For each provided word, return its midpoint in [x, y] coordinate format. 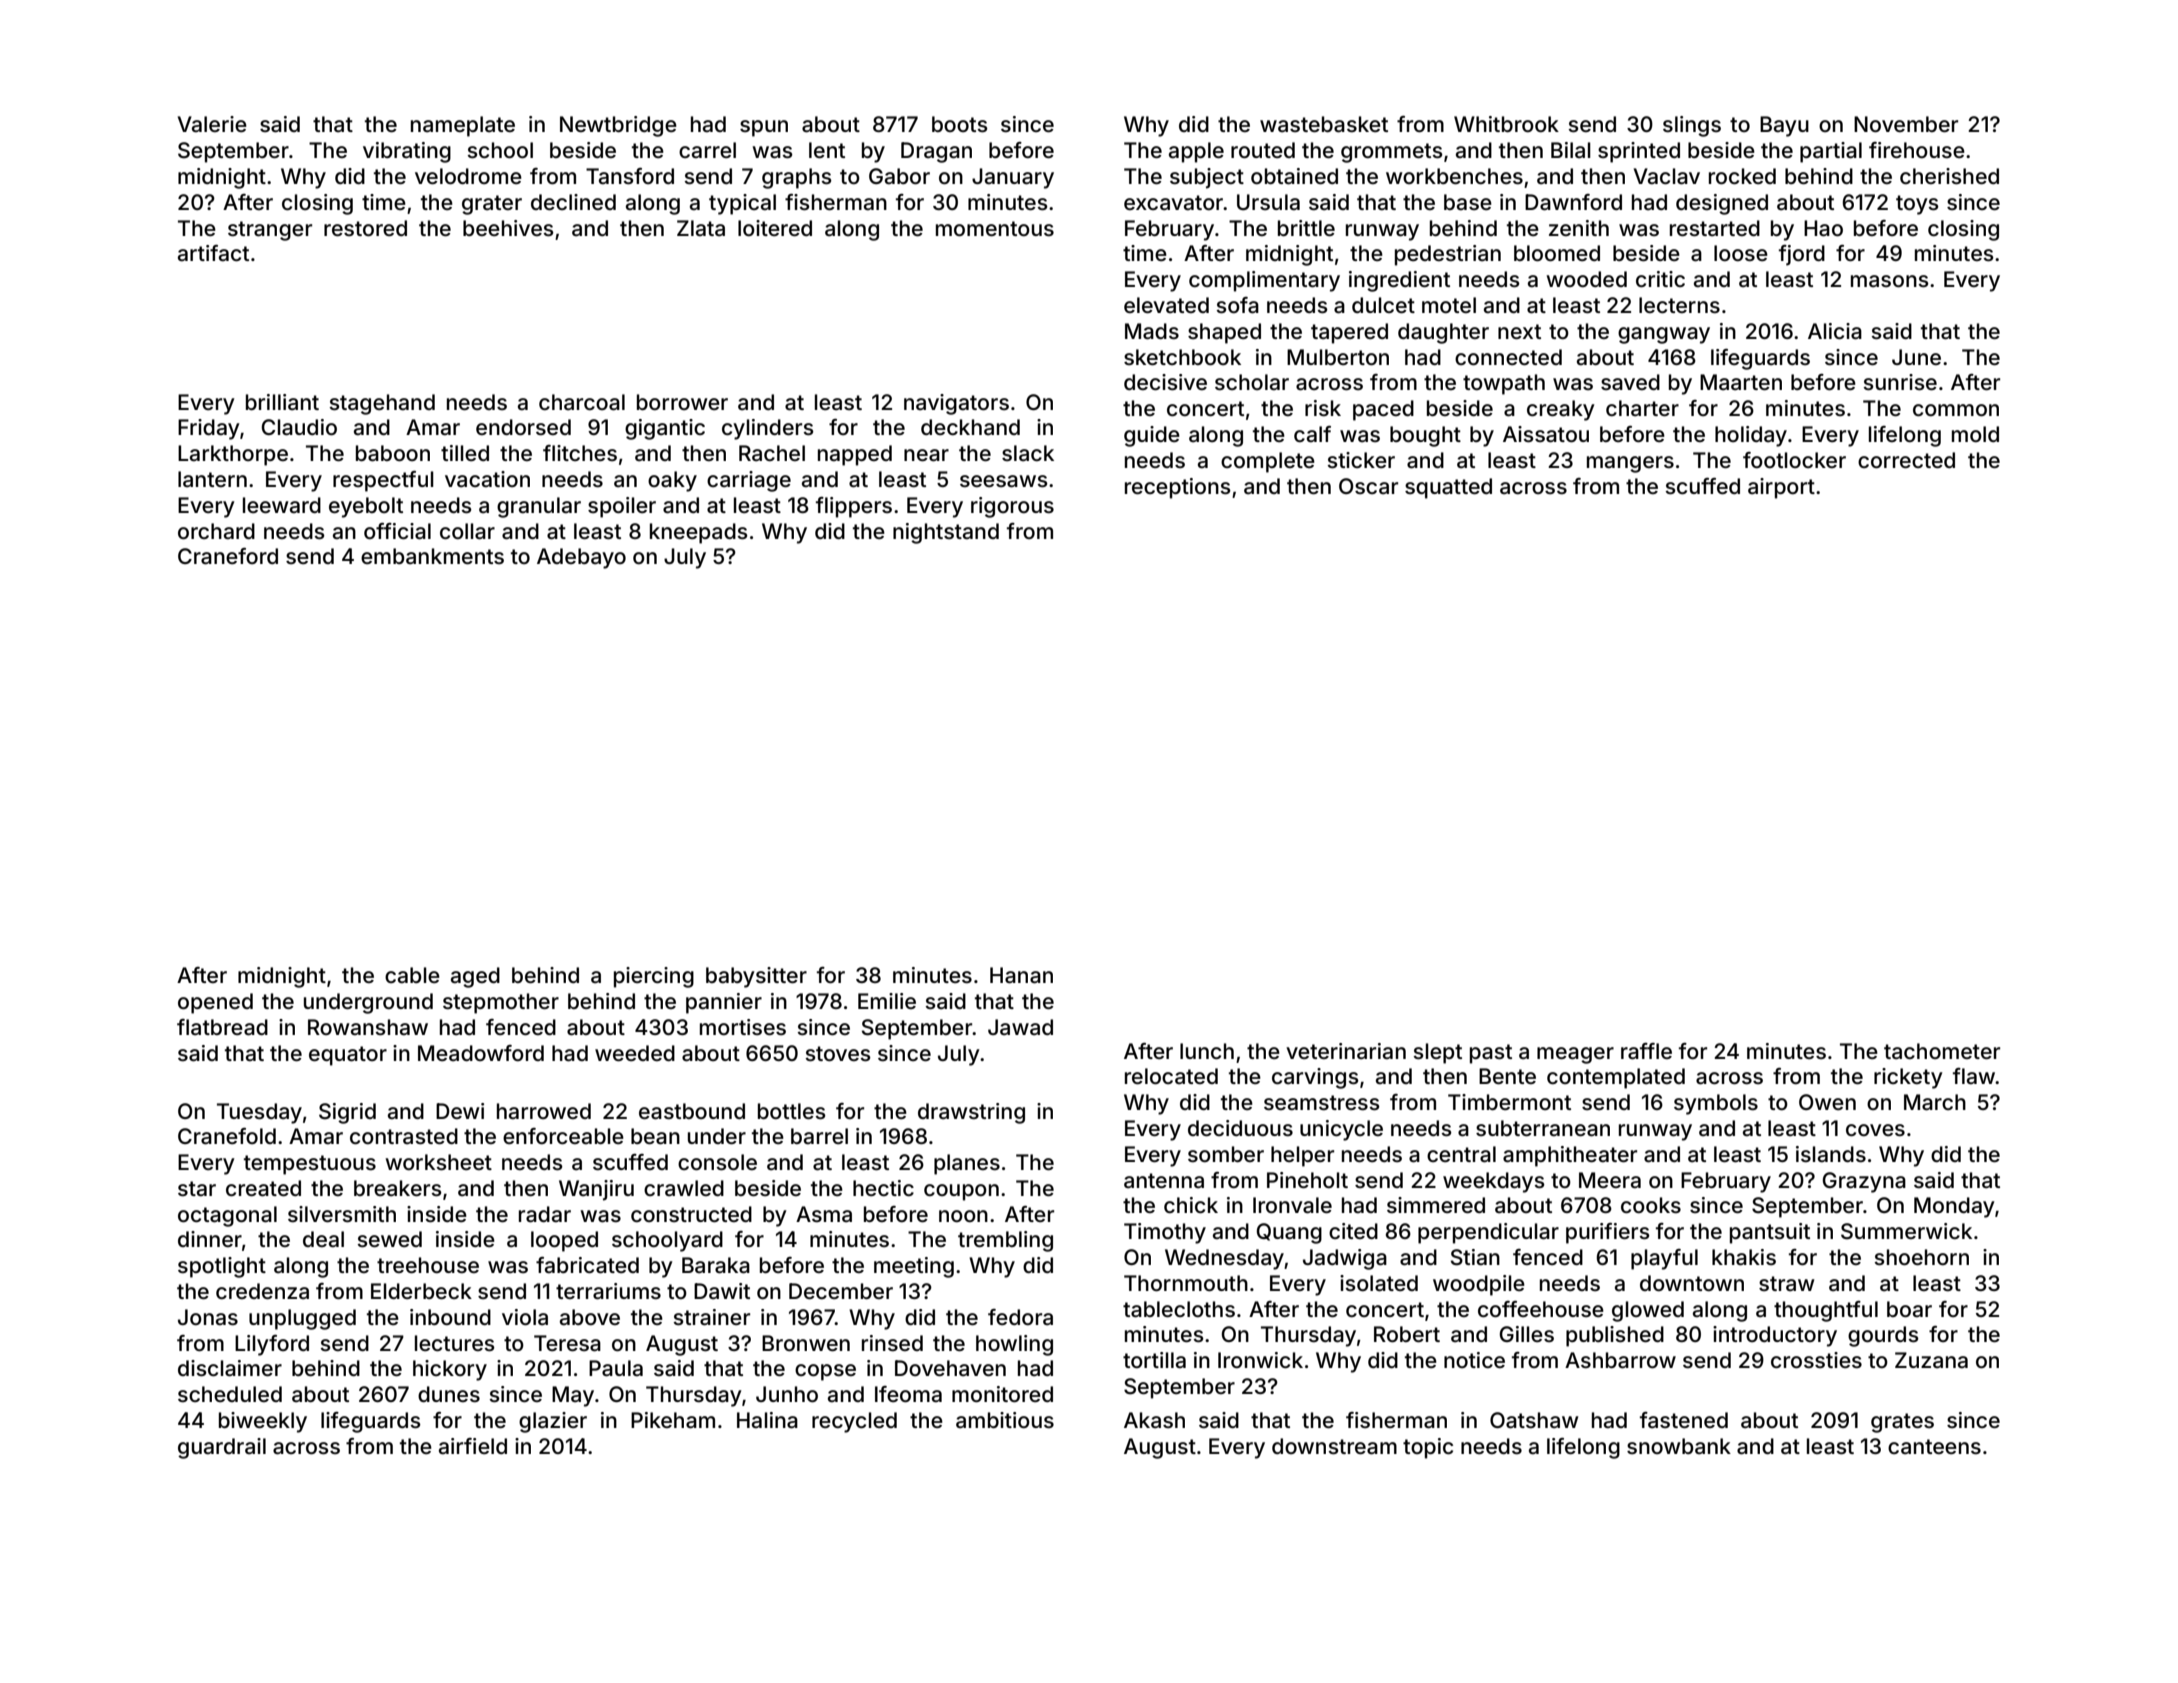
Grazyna [1864, 1182]
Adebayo [581, 558]
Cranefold [227, 1136]
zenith [1579, 228]
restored [365, 228]
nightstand [946, 533]
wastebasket [1324, 124]
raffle [1646, 1051]
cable [412, 975]
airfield [473, 1446]
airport [1781, 488]
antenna [1164, 1181]
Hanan [1021, 975]
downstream [1334, 1446]
